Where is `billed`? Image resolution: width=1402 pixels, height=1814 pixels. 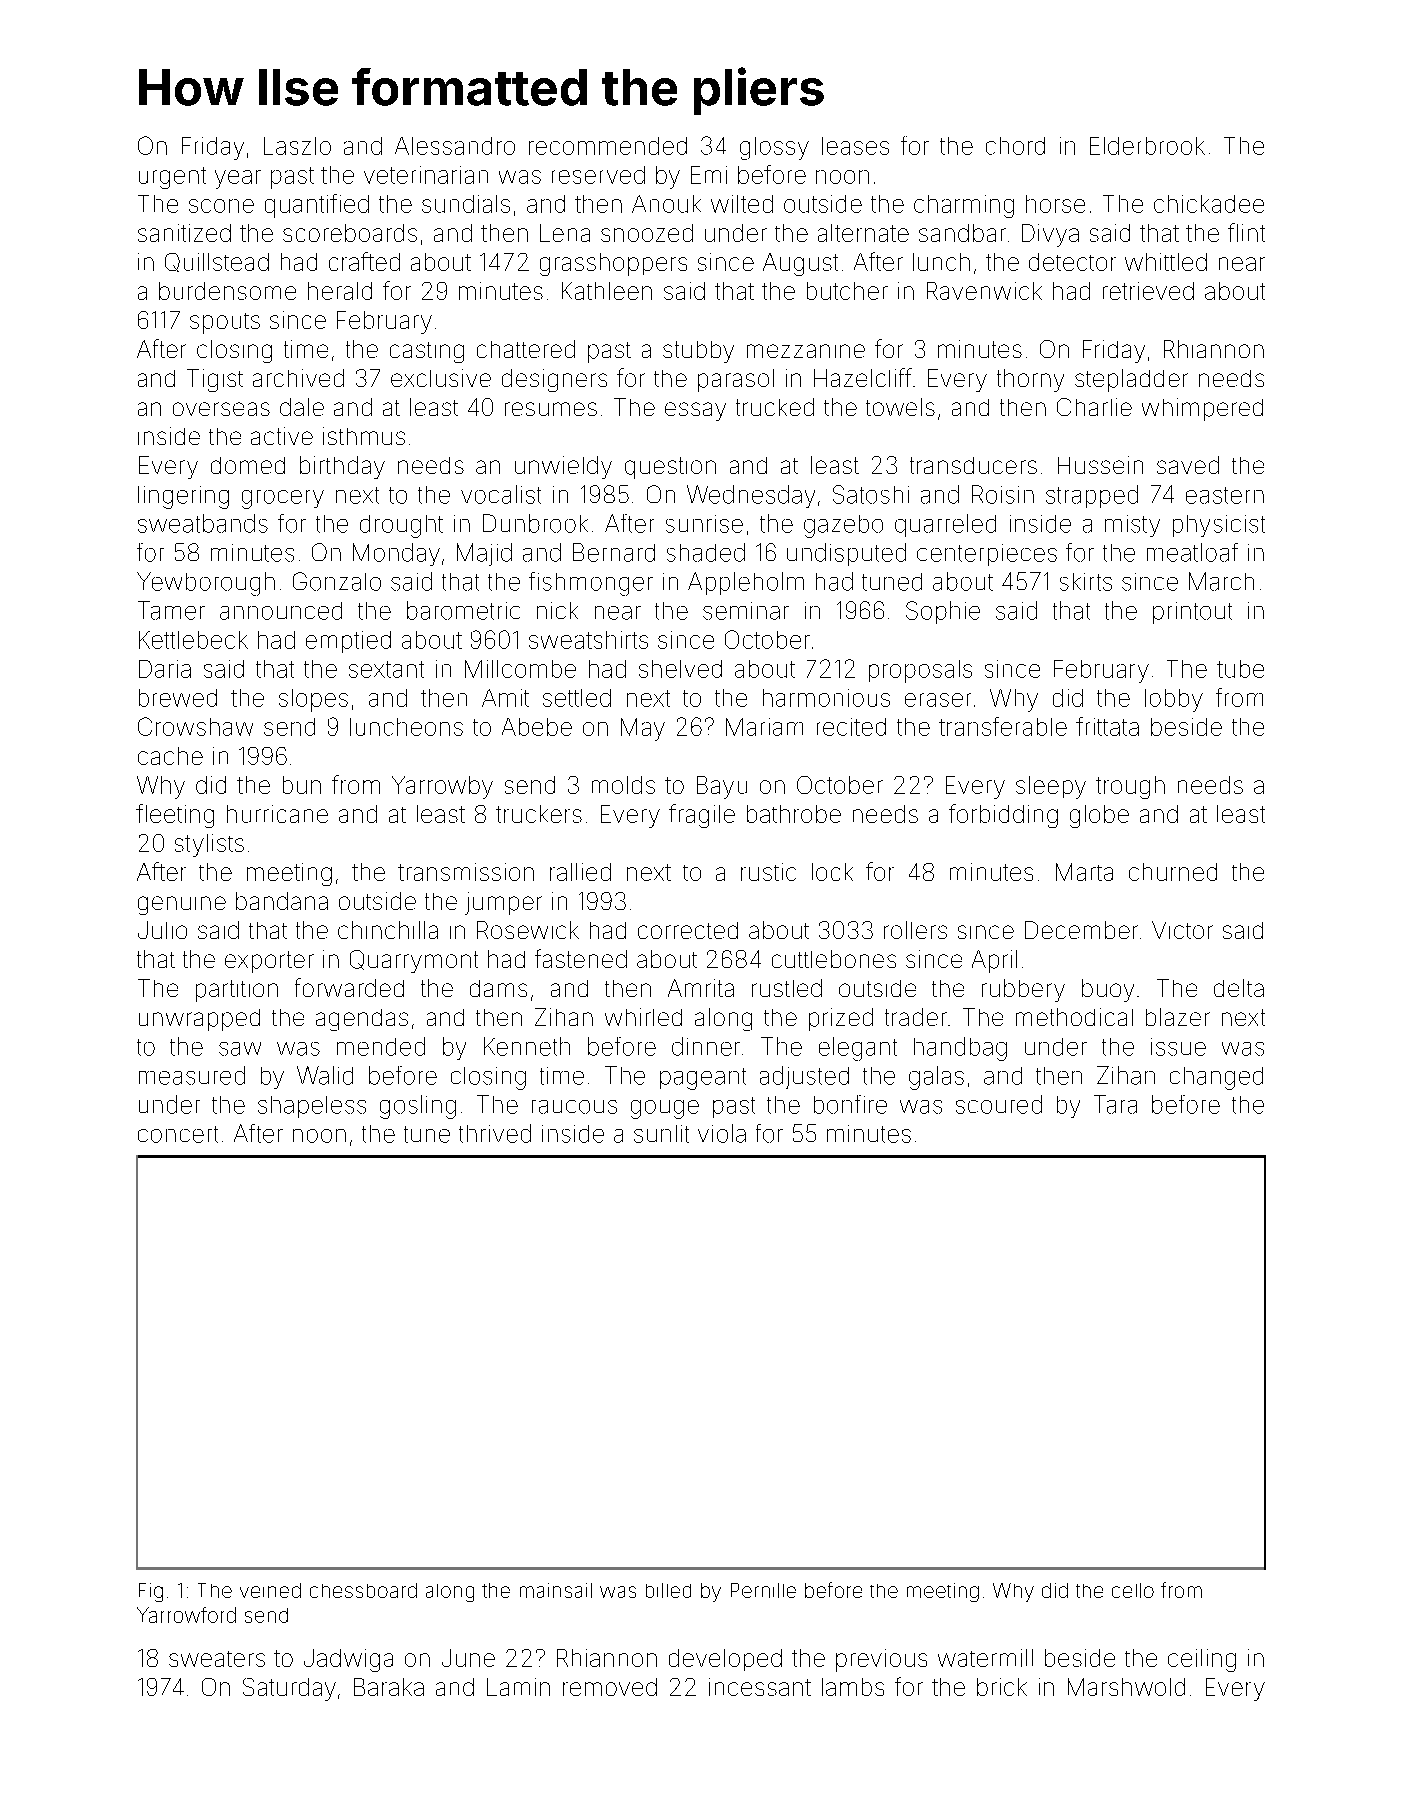 billed is located at coordinates (668, 1590).
